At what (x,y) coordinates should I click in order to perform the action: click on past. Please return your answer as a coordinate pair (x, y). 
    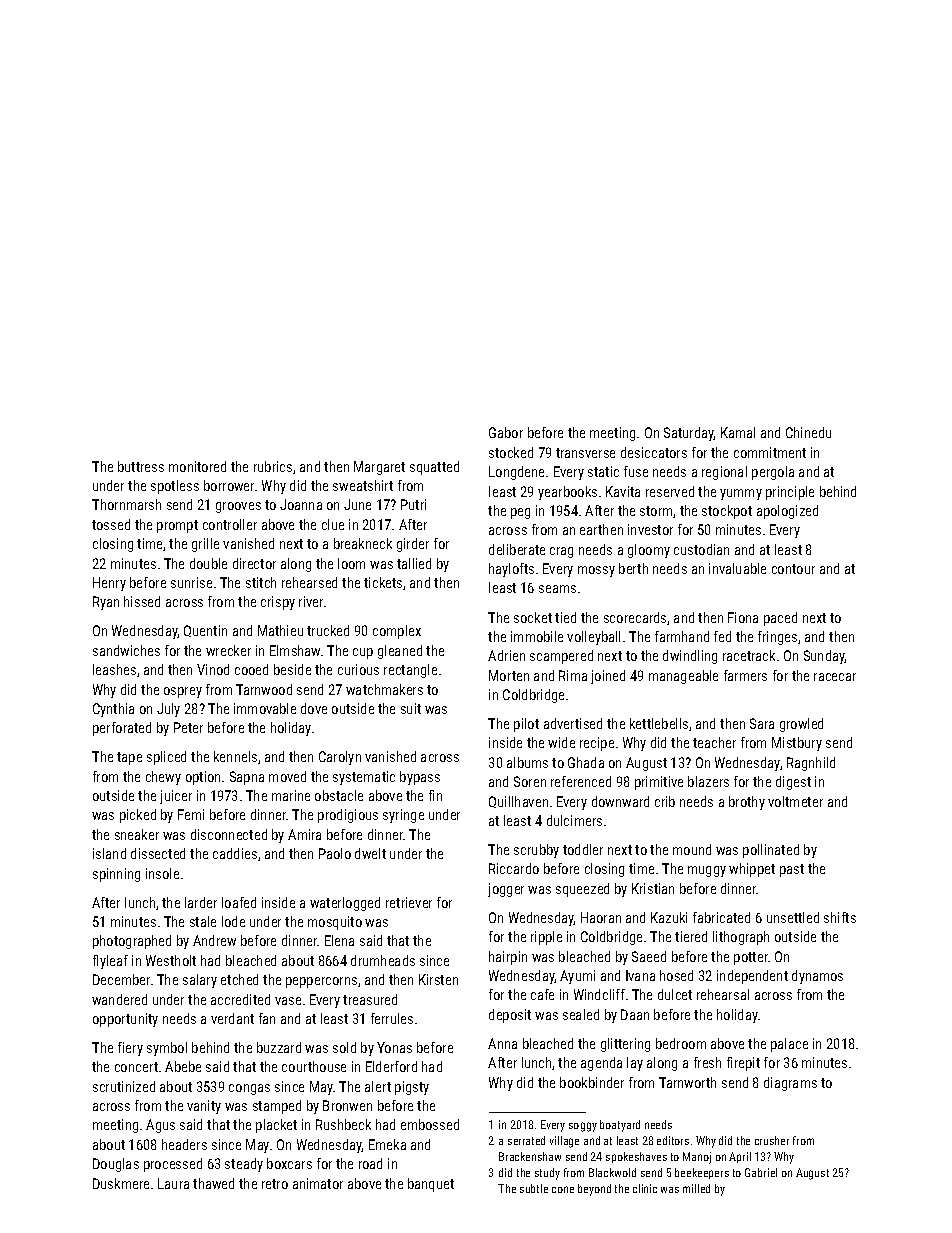
    Looking at the image, I should click on (792, 870).
